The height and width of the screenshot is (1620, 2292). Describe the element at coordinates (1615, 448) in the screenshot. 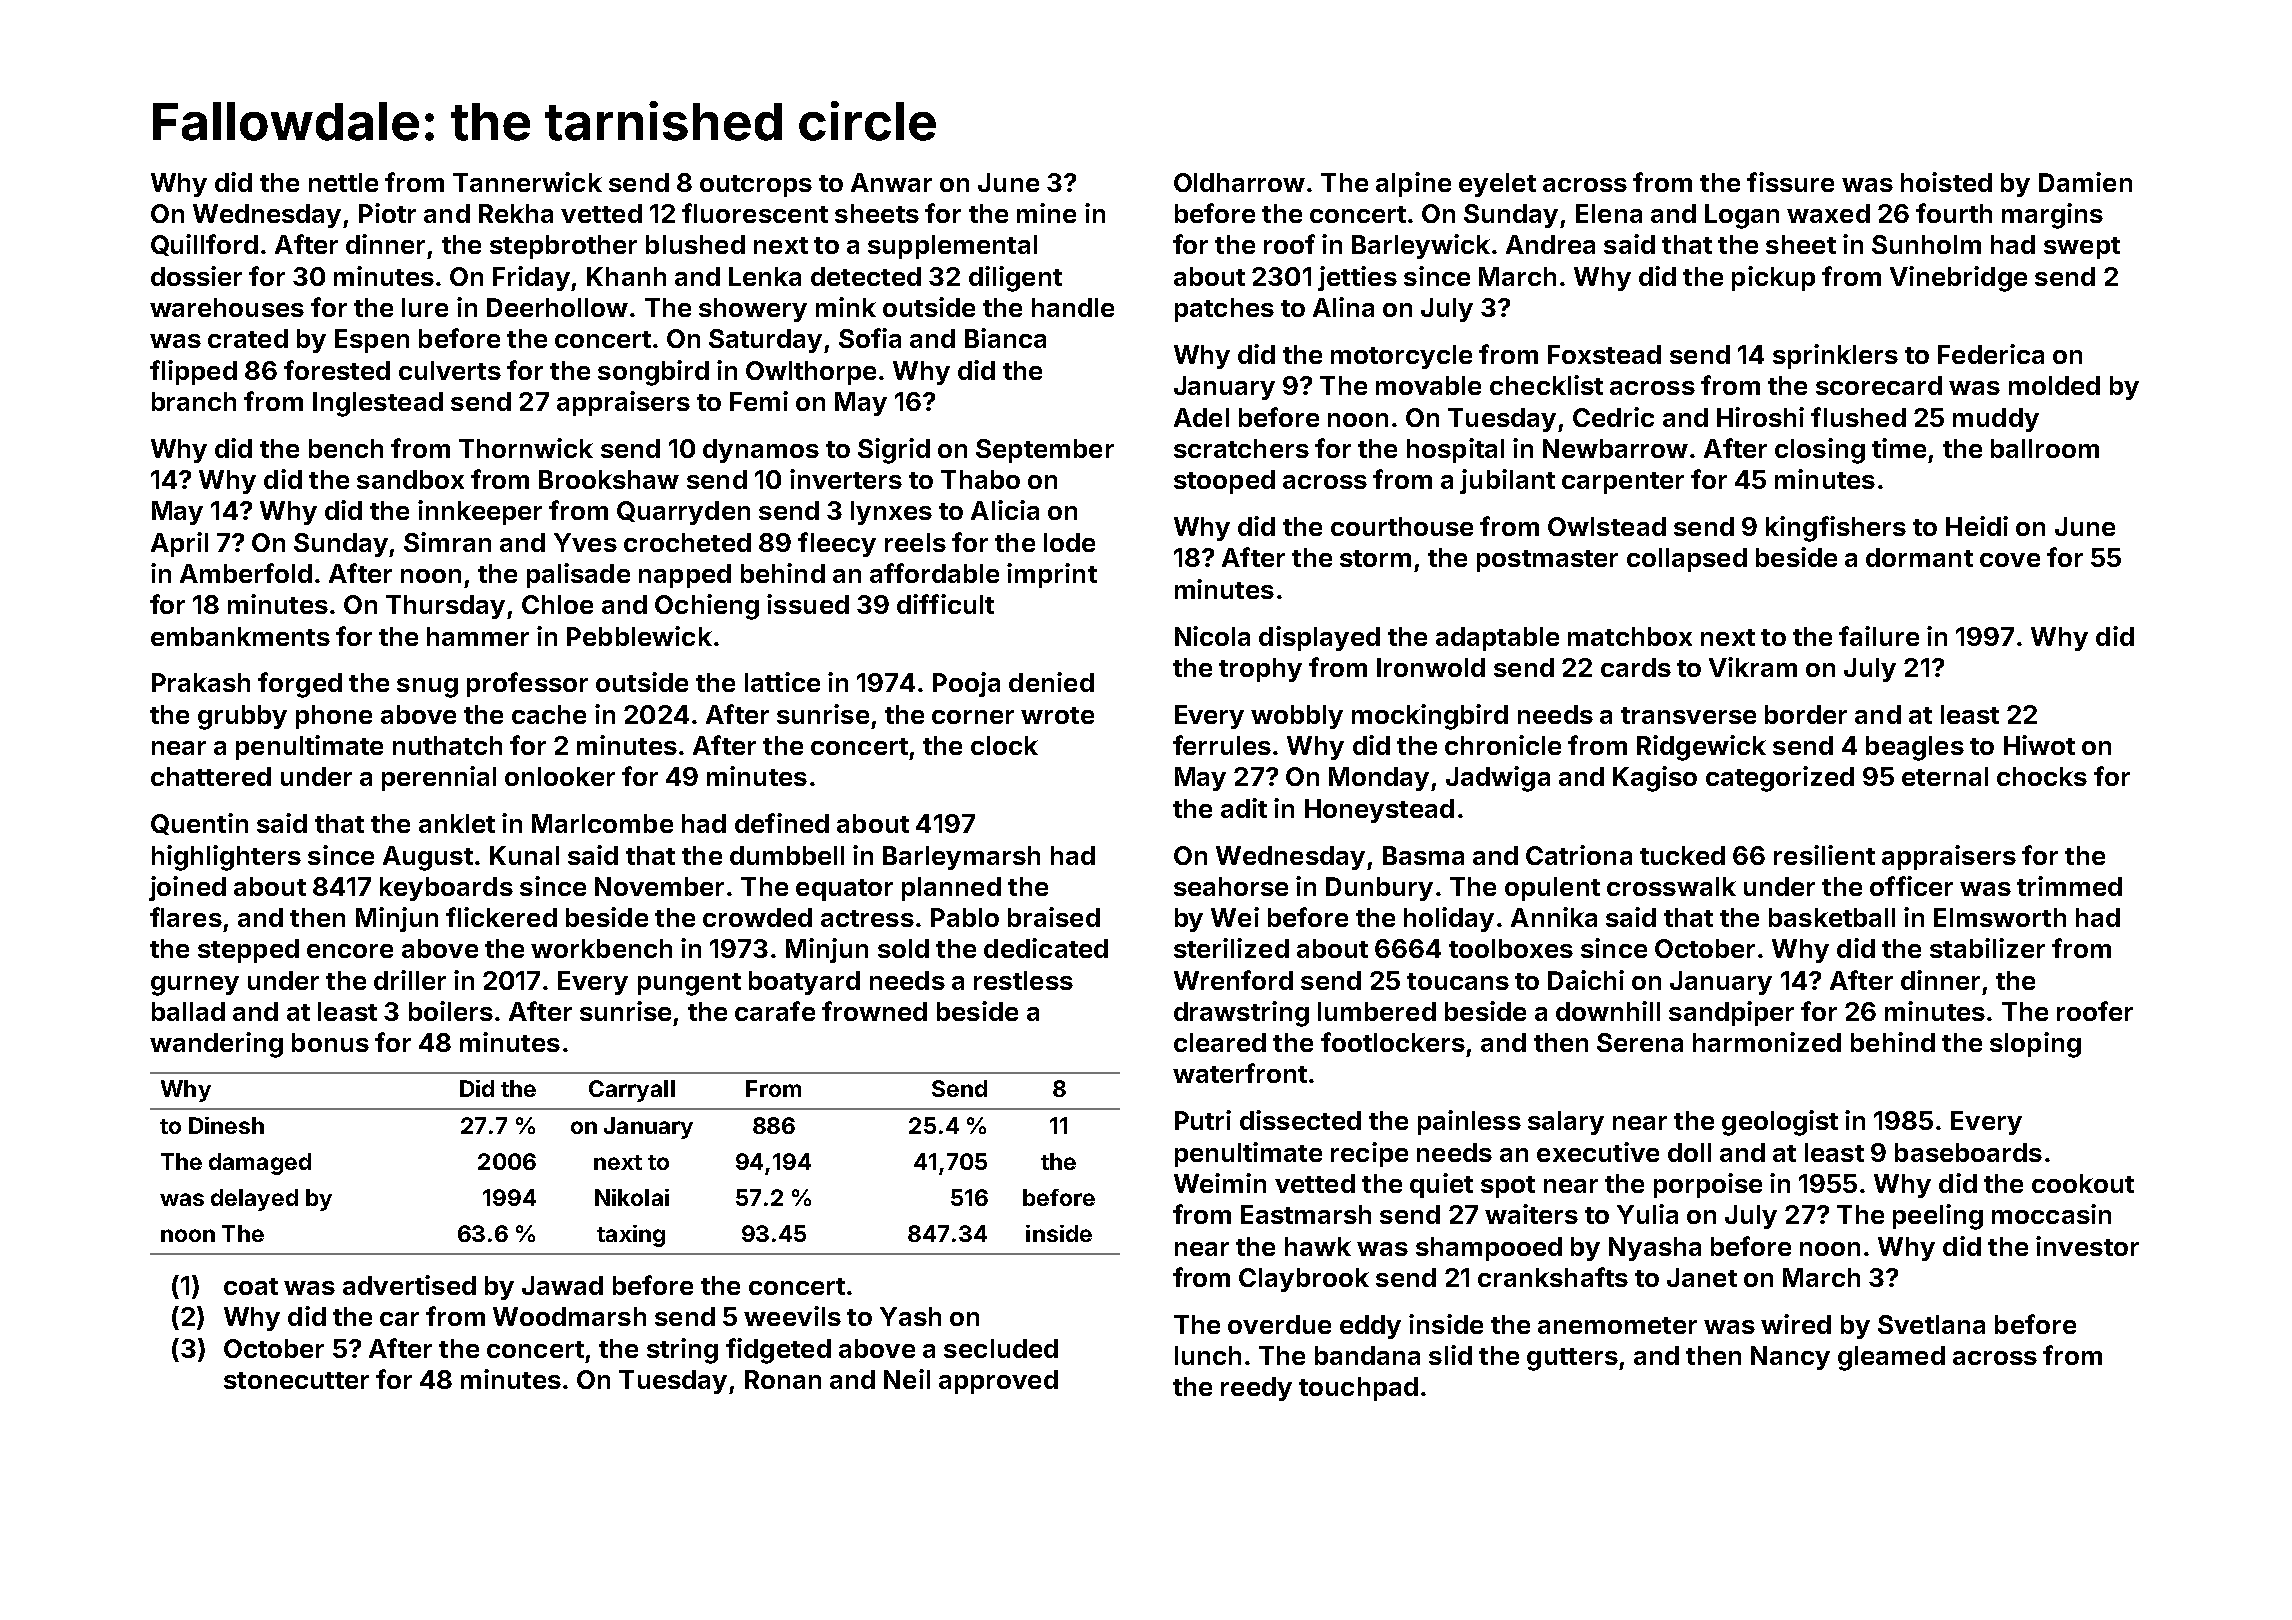

I see `Newbarrow` at that location.
